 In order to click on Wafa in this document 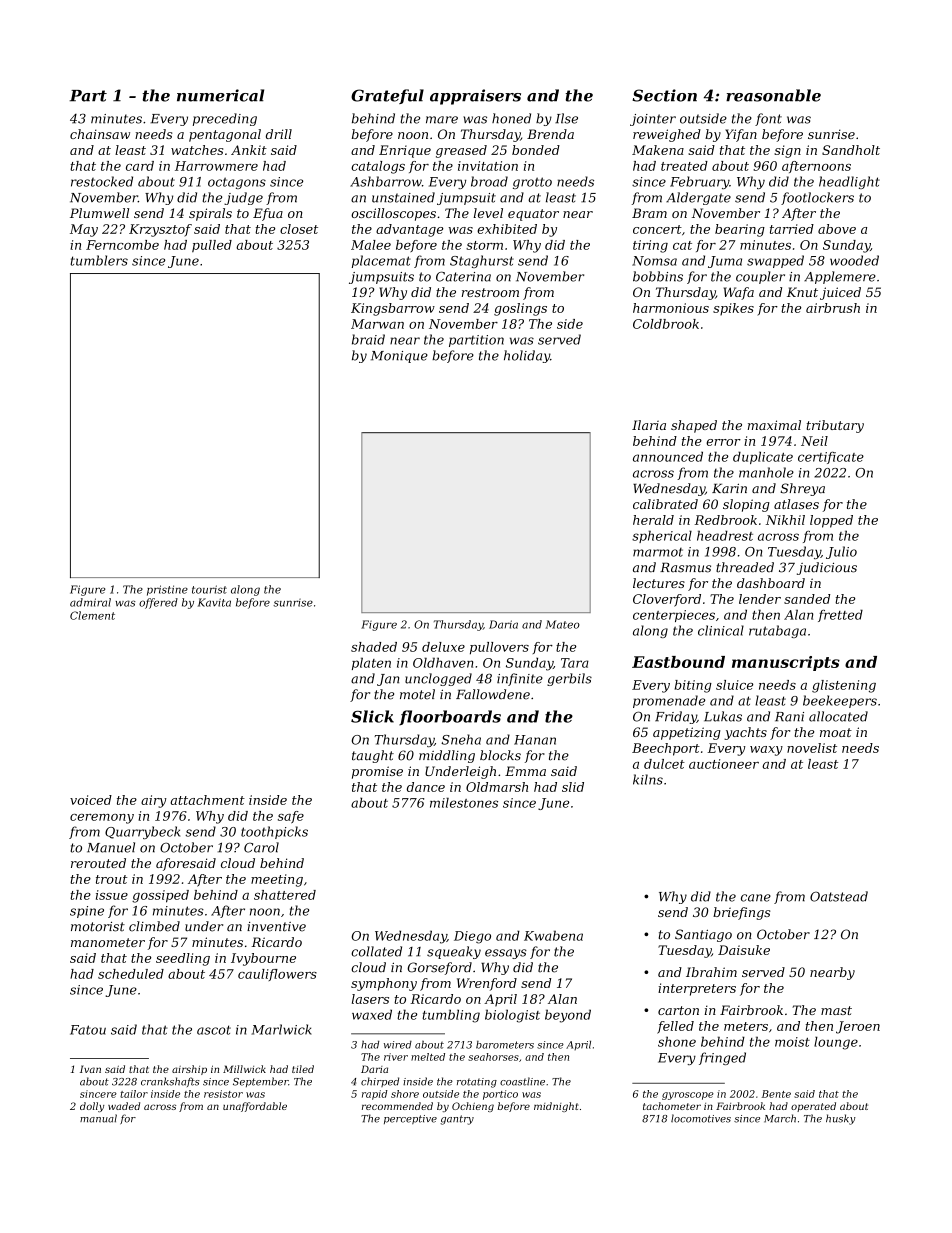, I will do `click(739, 293)`.
